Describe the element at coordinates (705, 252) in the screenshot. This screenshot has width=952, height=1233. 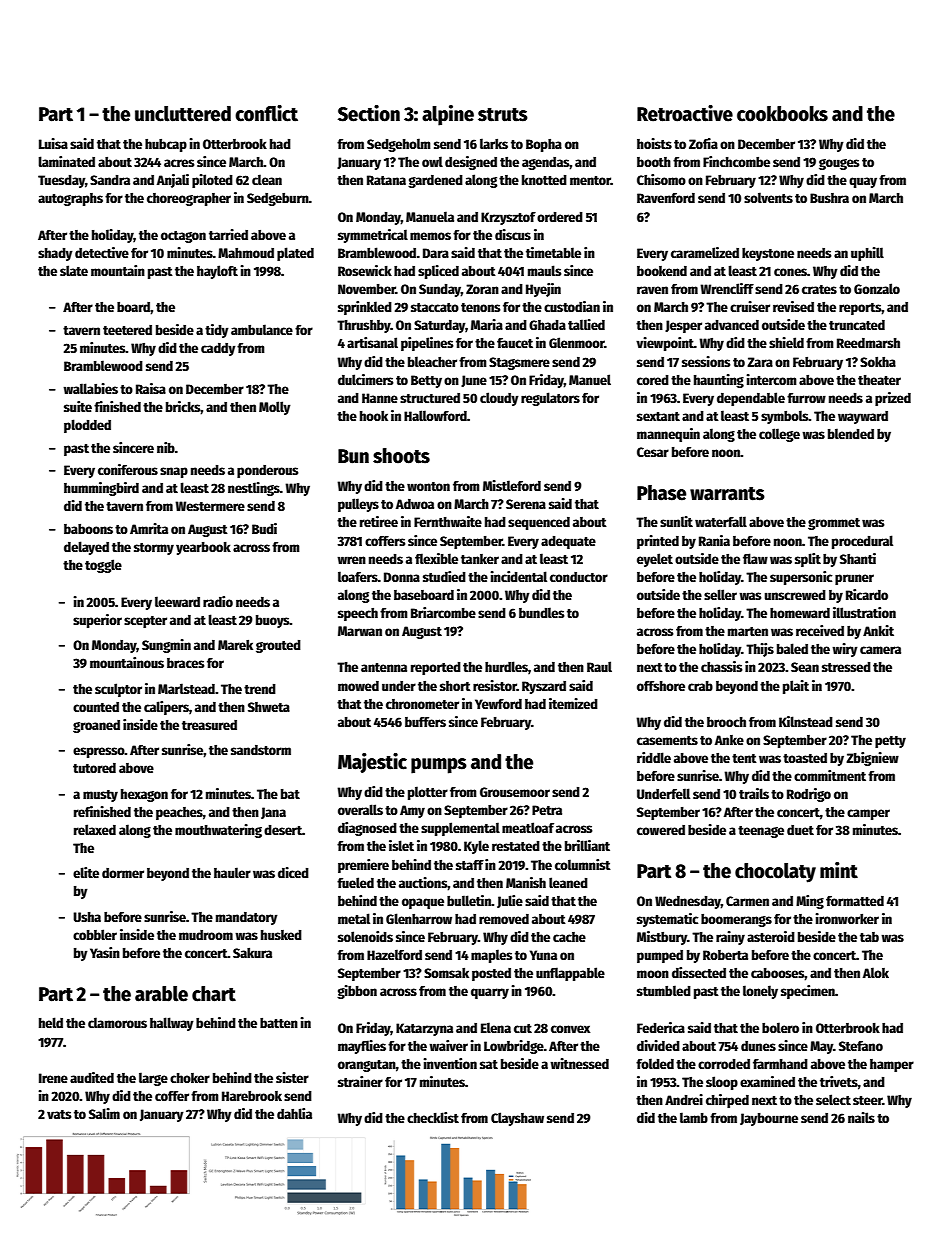
I see `caramelized` at that location.
